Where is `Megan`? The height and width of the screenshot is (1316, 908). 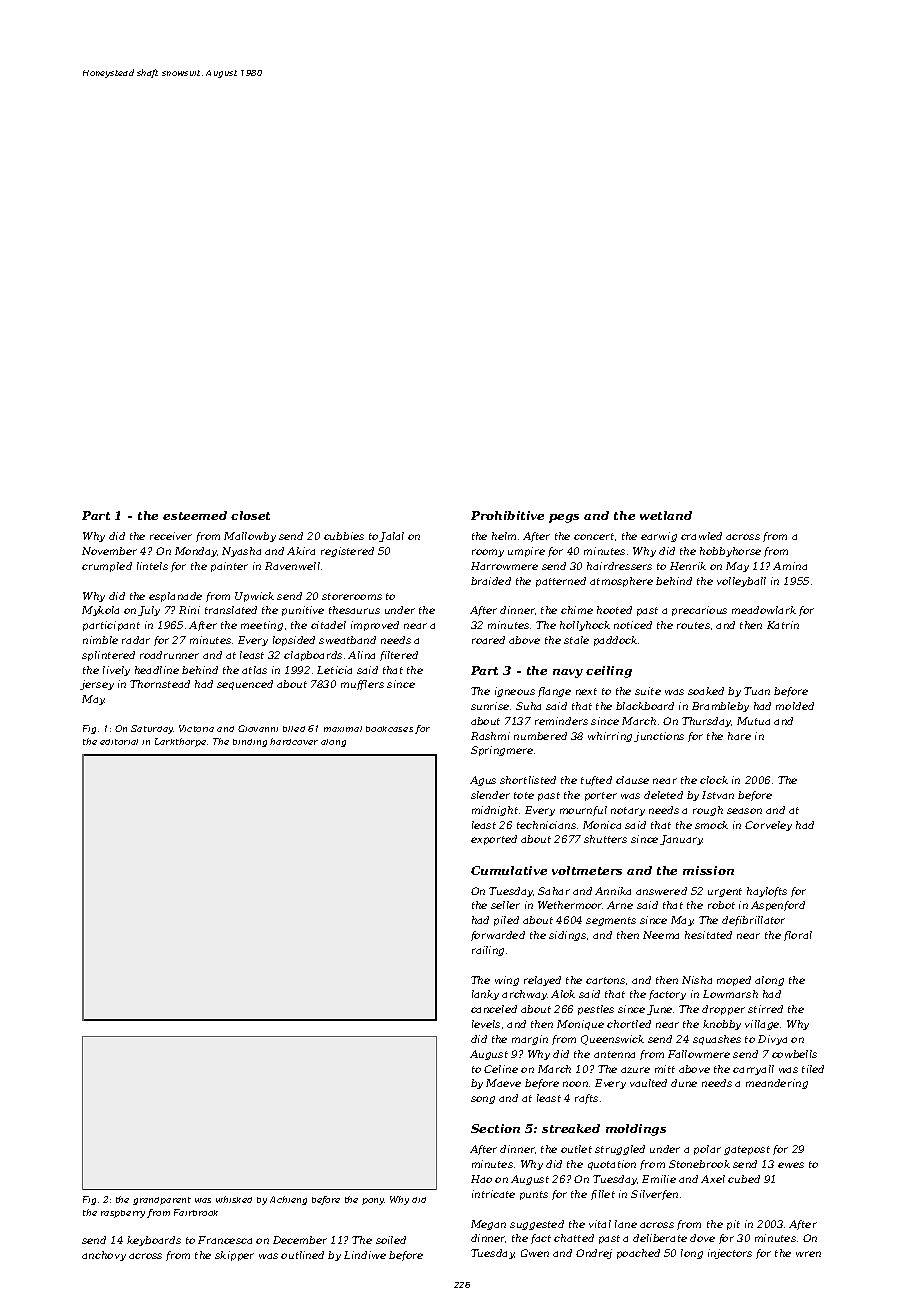
Megan is located at coordinates (488, 1225).
